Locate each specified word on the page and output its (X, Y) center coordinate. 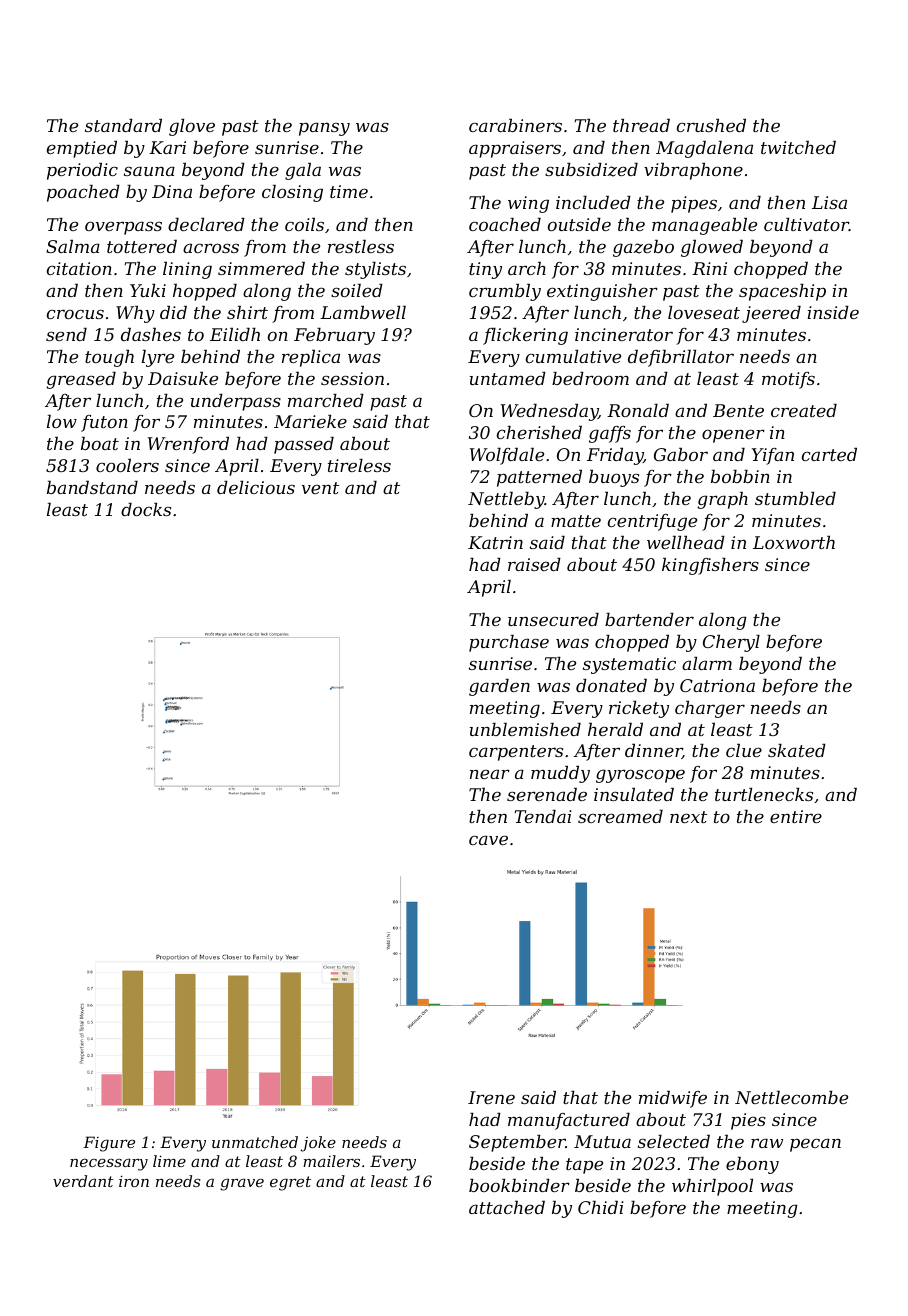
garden (499, 687)
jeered (771, 314)
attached (507, 1207)
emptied (82, 149)
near (490, 774)
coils (304, 224)
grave (242, 1184)
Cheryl (731, 643)
